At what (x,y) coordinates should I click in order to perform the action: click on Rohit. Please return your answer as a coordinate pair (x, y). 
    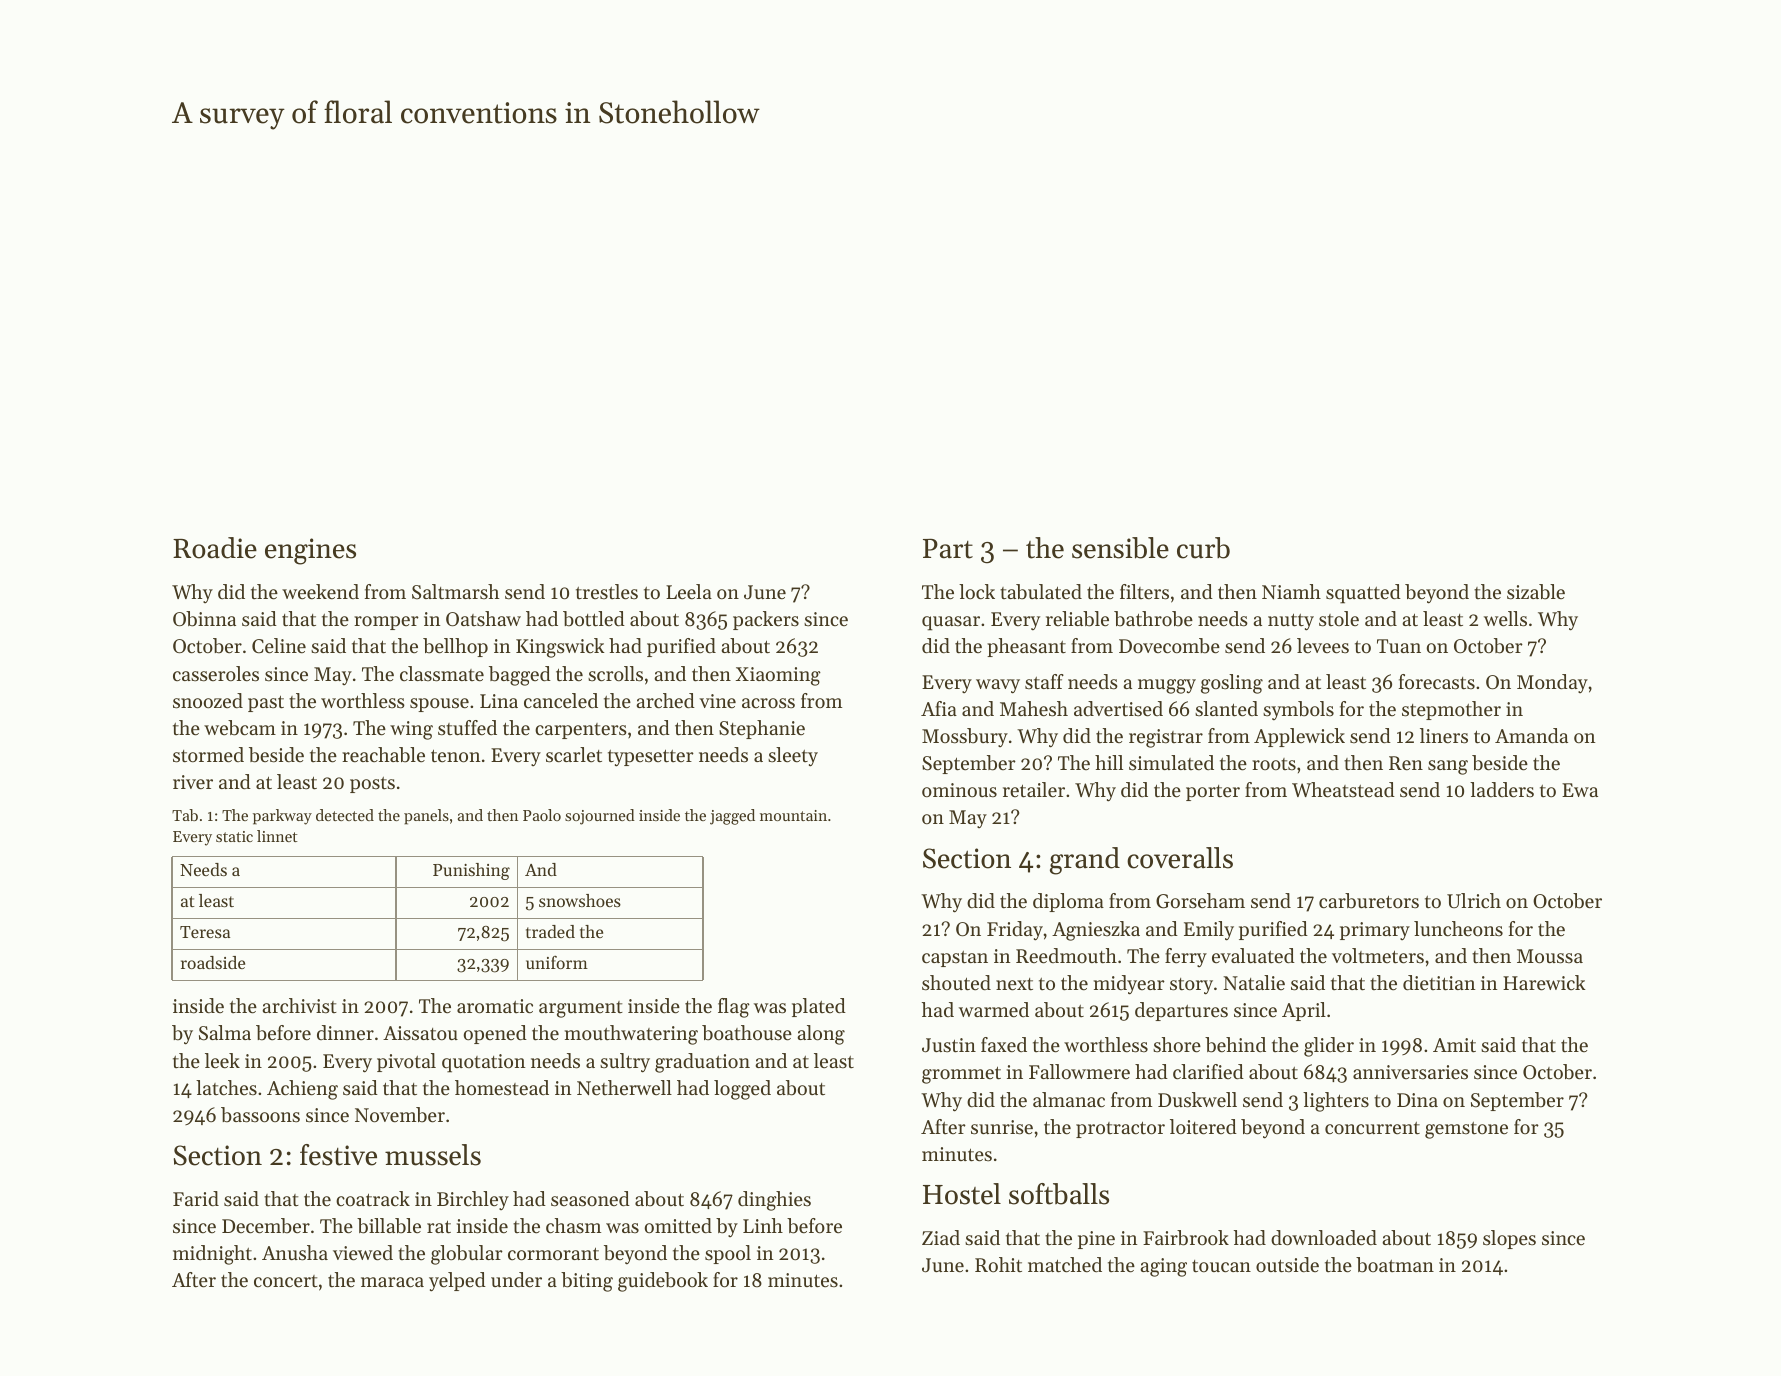
    Looking at the image, I should click on (998, 1265).
